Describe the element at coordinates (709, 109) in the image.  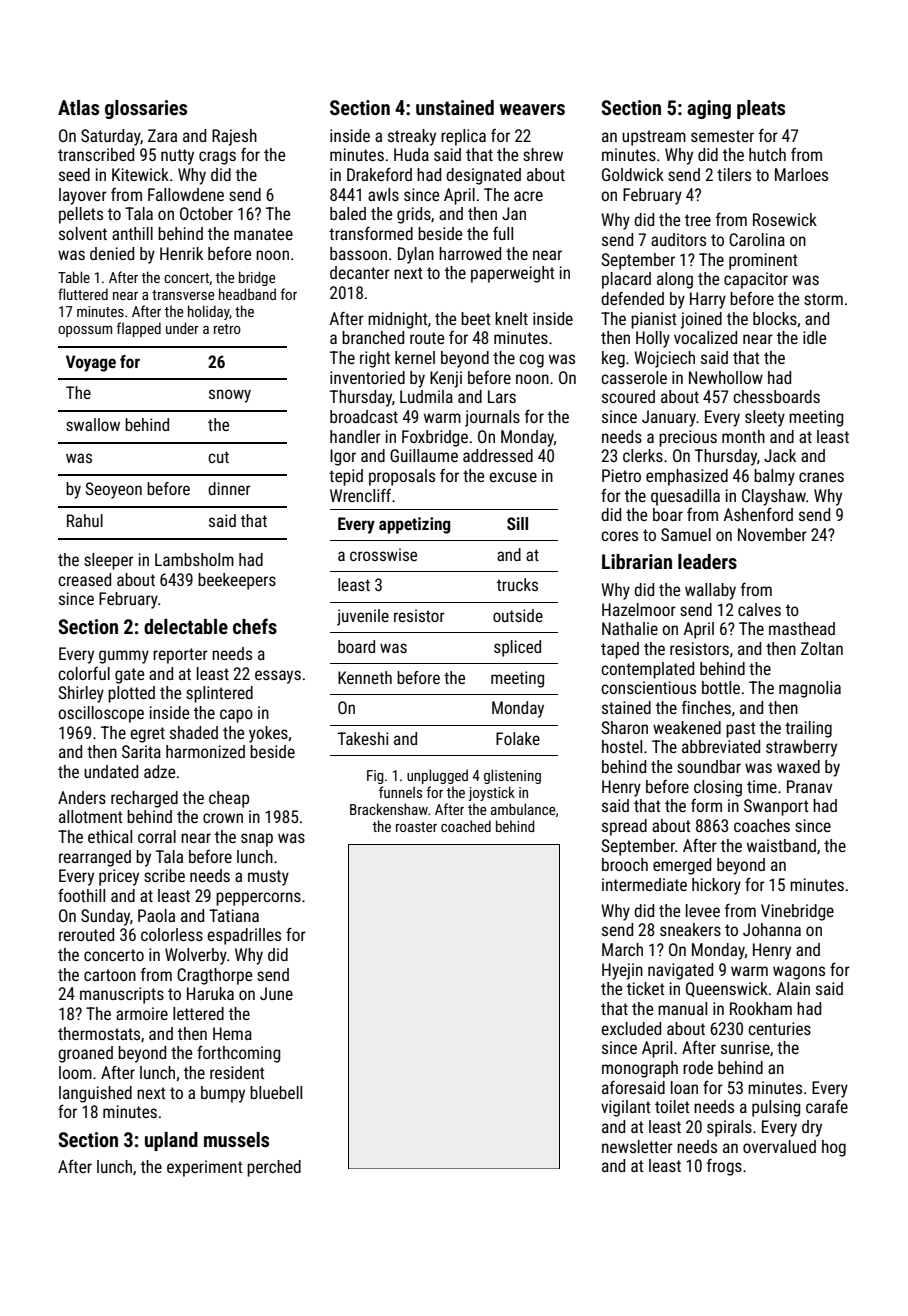
I see `aging` at that location.
